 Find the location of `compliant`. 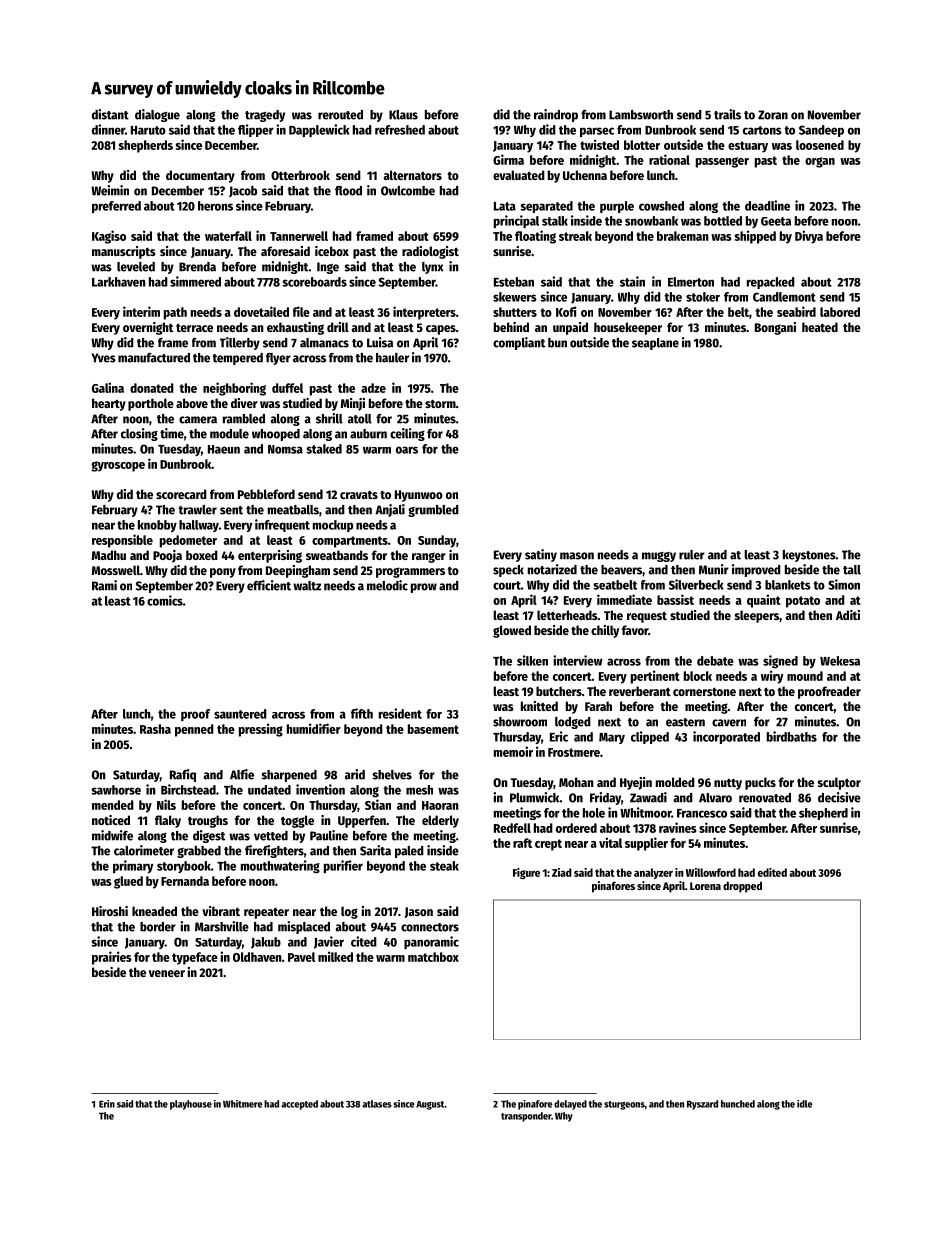

compliant is located at coordinates (519, 343).
